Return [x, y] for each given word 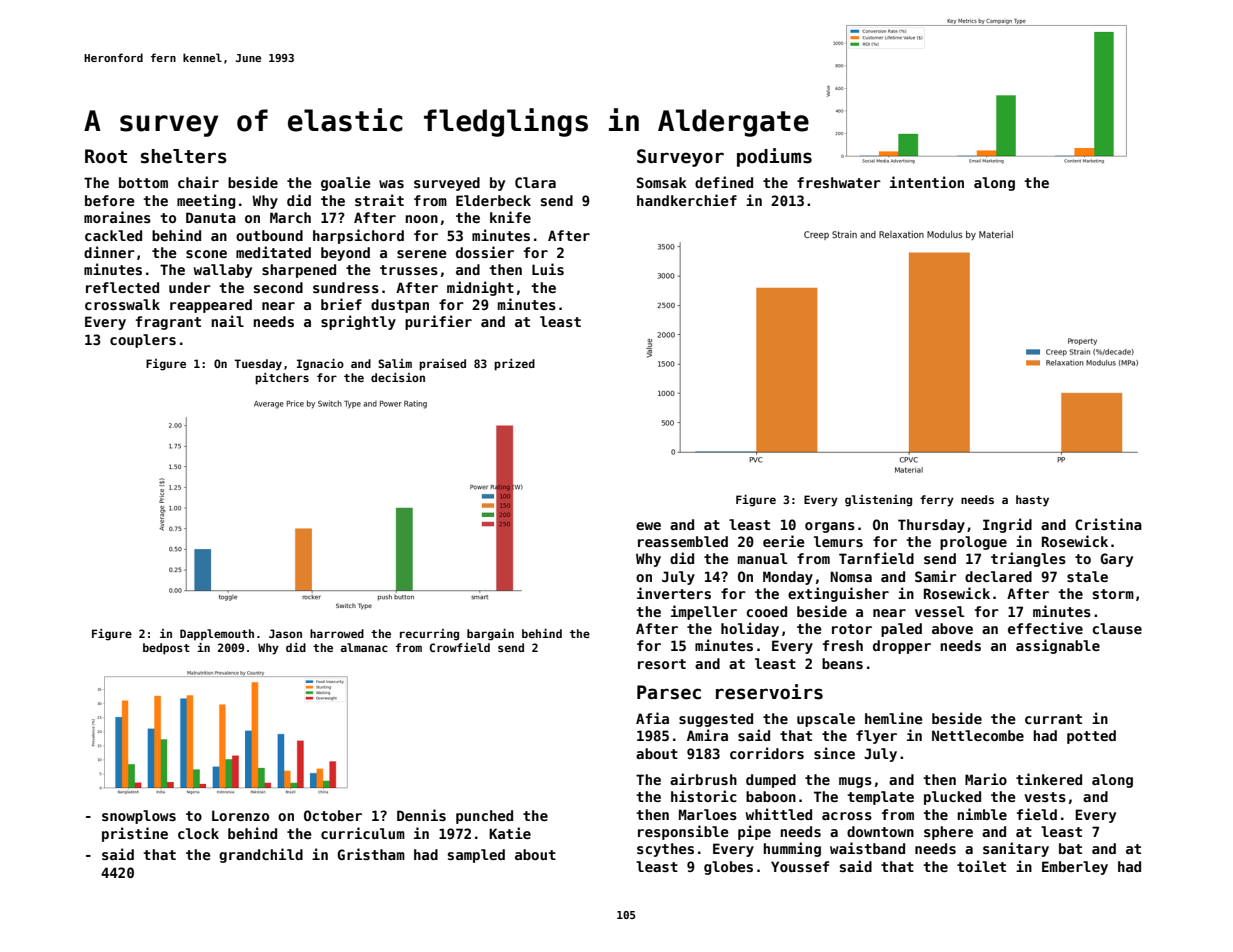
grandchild [261, 855]
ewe [648, 526]
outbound [269, 235]
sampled [476, 856]
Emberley [1075, 868]
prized [514, 365]
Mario [986, 779]
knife [510, 217]
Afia [652, 718]
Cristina [1108, 524]
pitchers [282, 379]
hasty [1032, 501]
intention [927, 182]
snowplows [139, 817]
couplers [143, 341]
